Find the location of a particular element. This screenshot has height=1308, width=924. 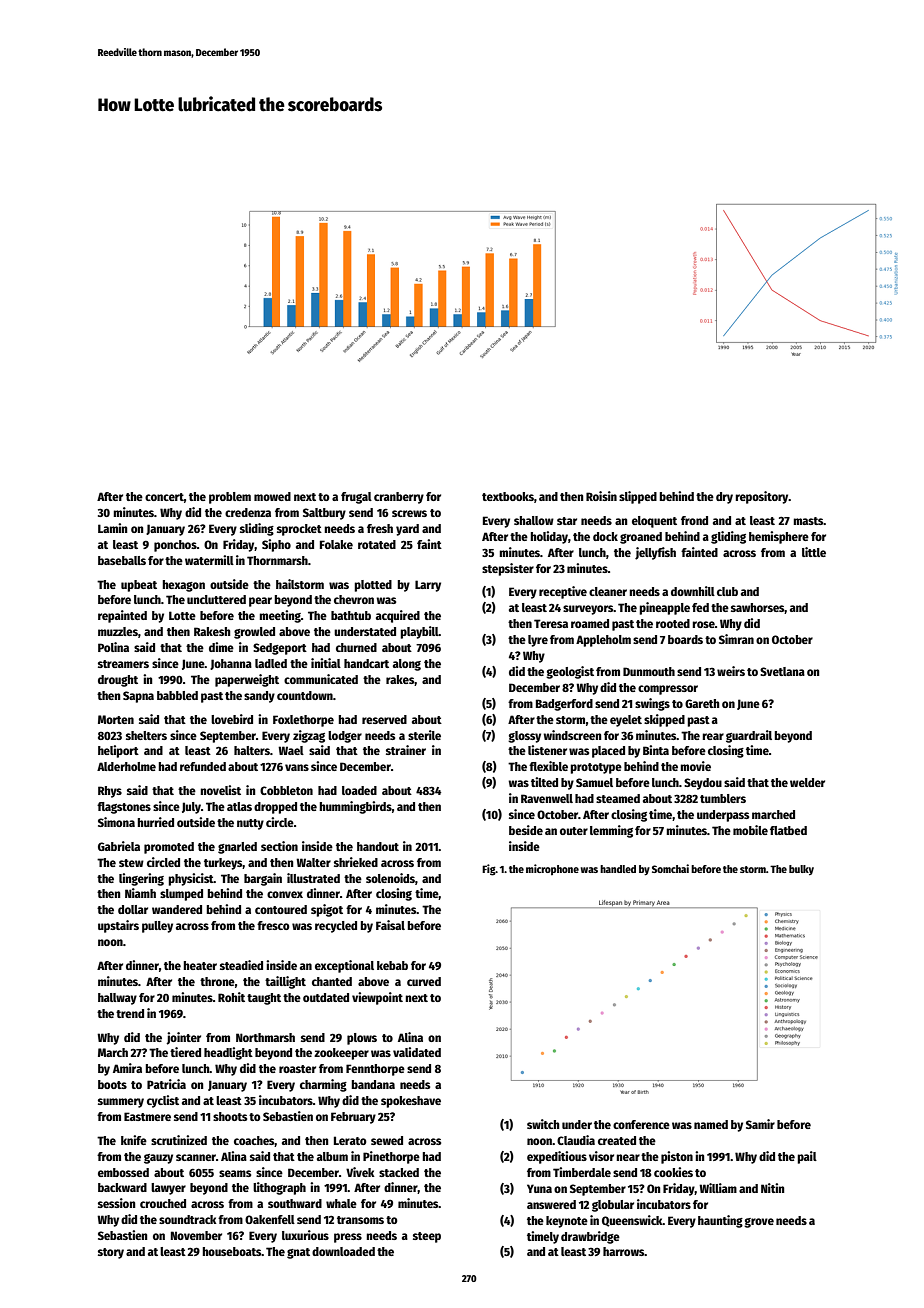

steamed is located at coordinates (618, 798).
